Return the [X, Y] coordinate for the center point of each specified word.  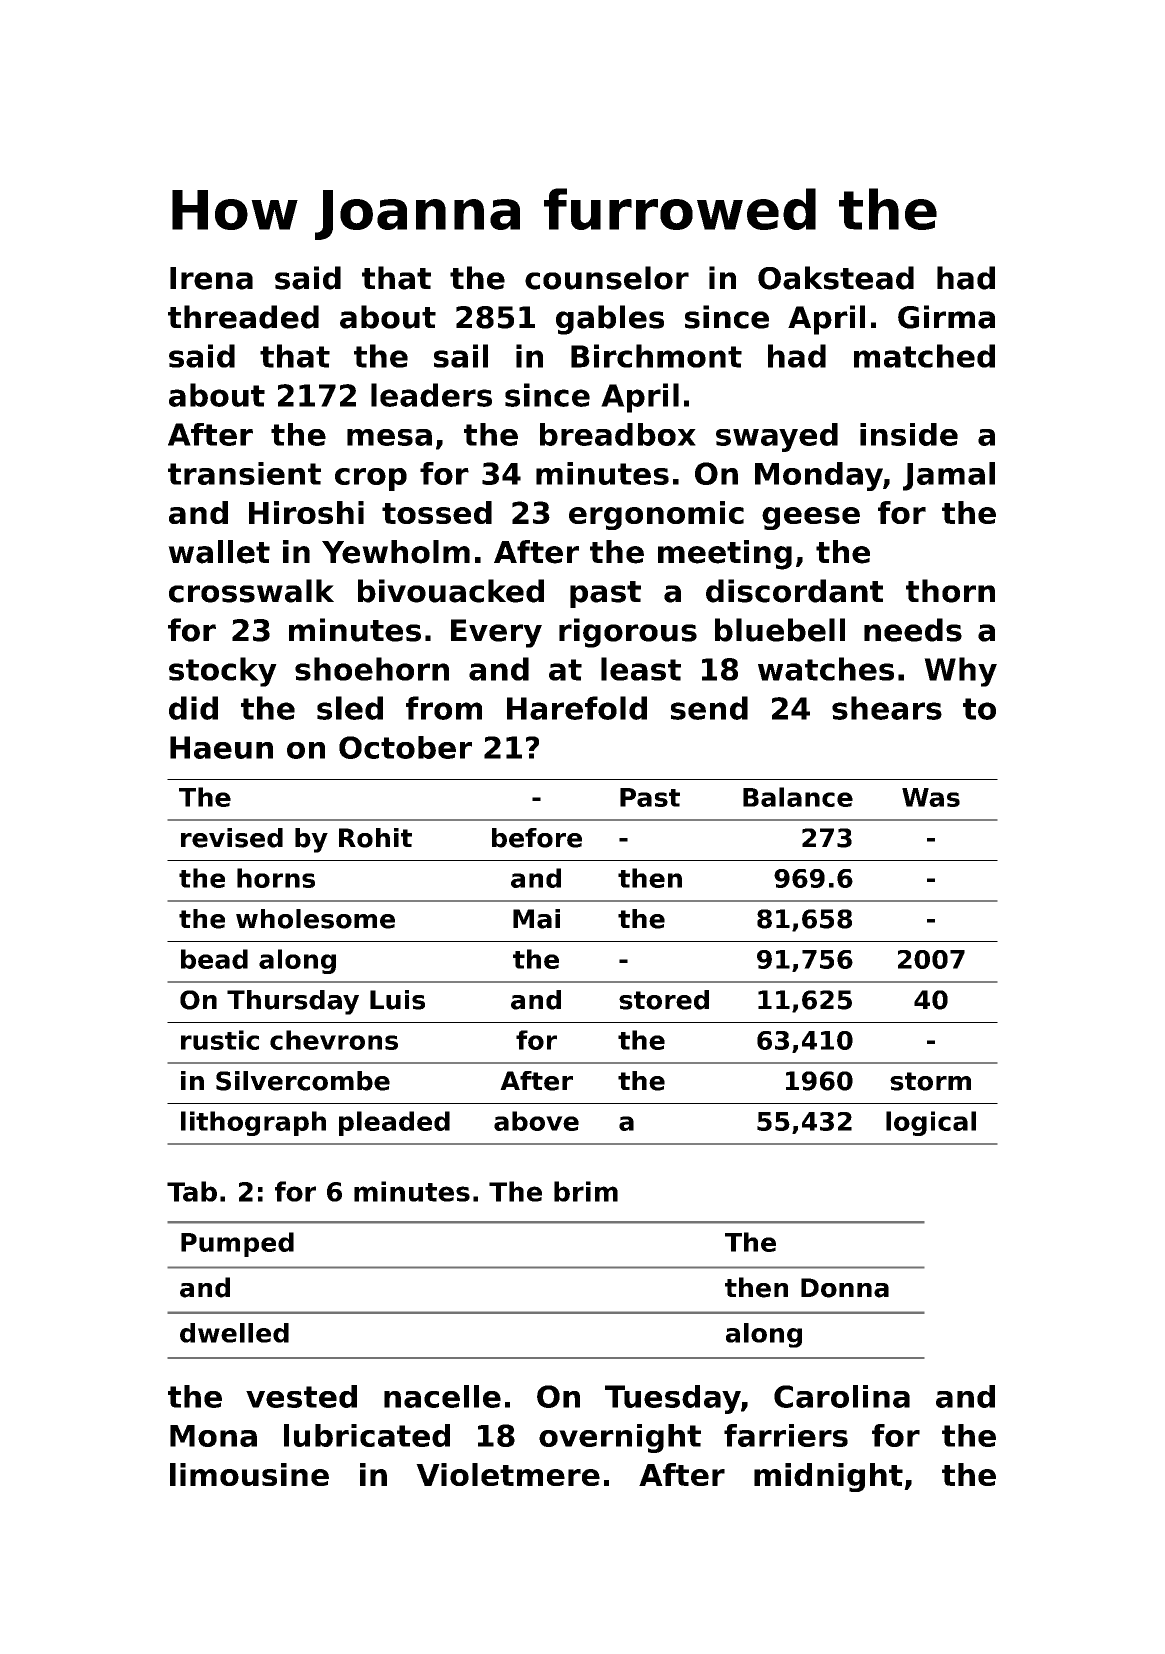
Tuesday [673, 1399]
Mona [213, 1436]
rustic [220, 1040]
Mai [536, 919]
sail [461, 356]
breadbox [618, 434]
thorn [950, 591]
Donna [845, 1288]
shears [887, 708]
